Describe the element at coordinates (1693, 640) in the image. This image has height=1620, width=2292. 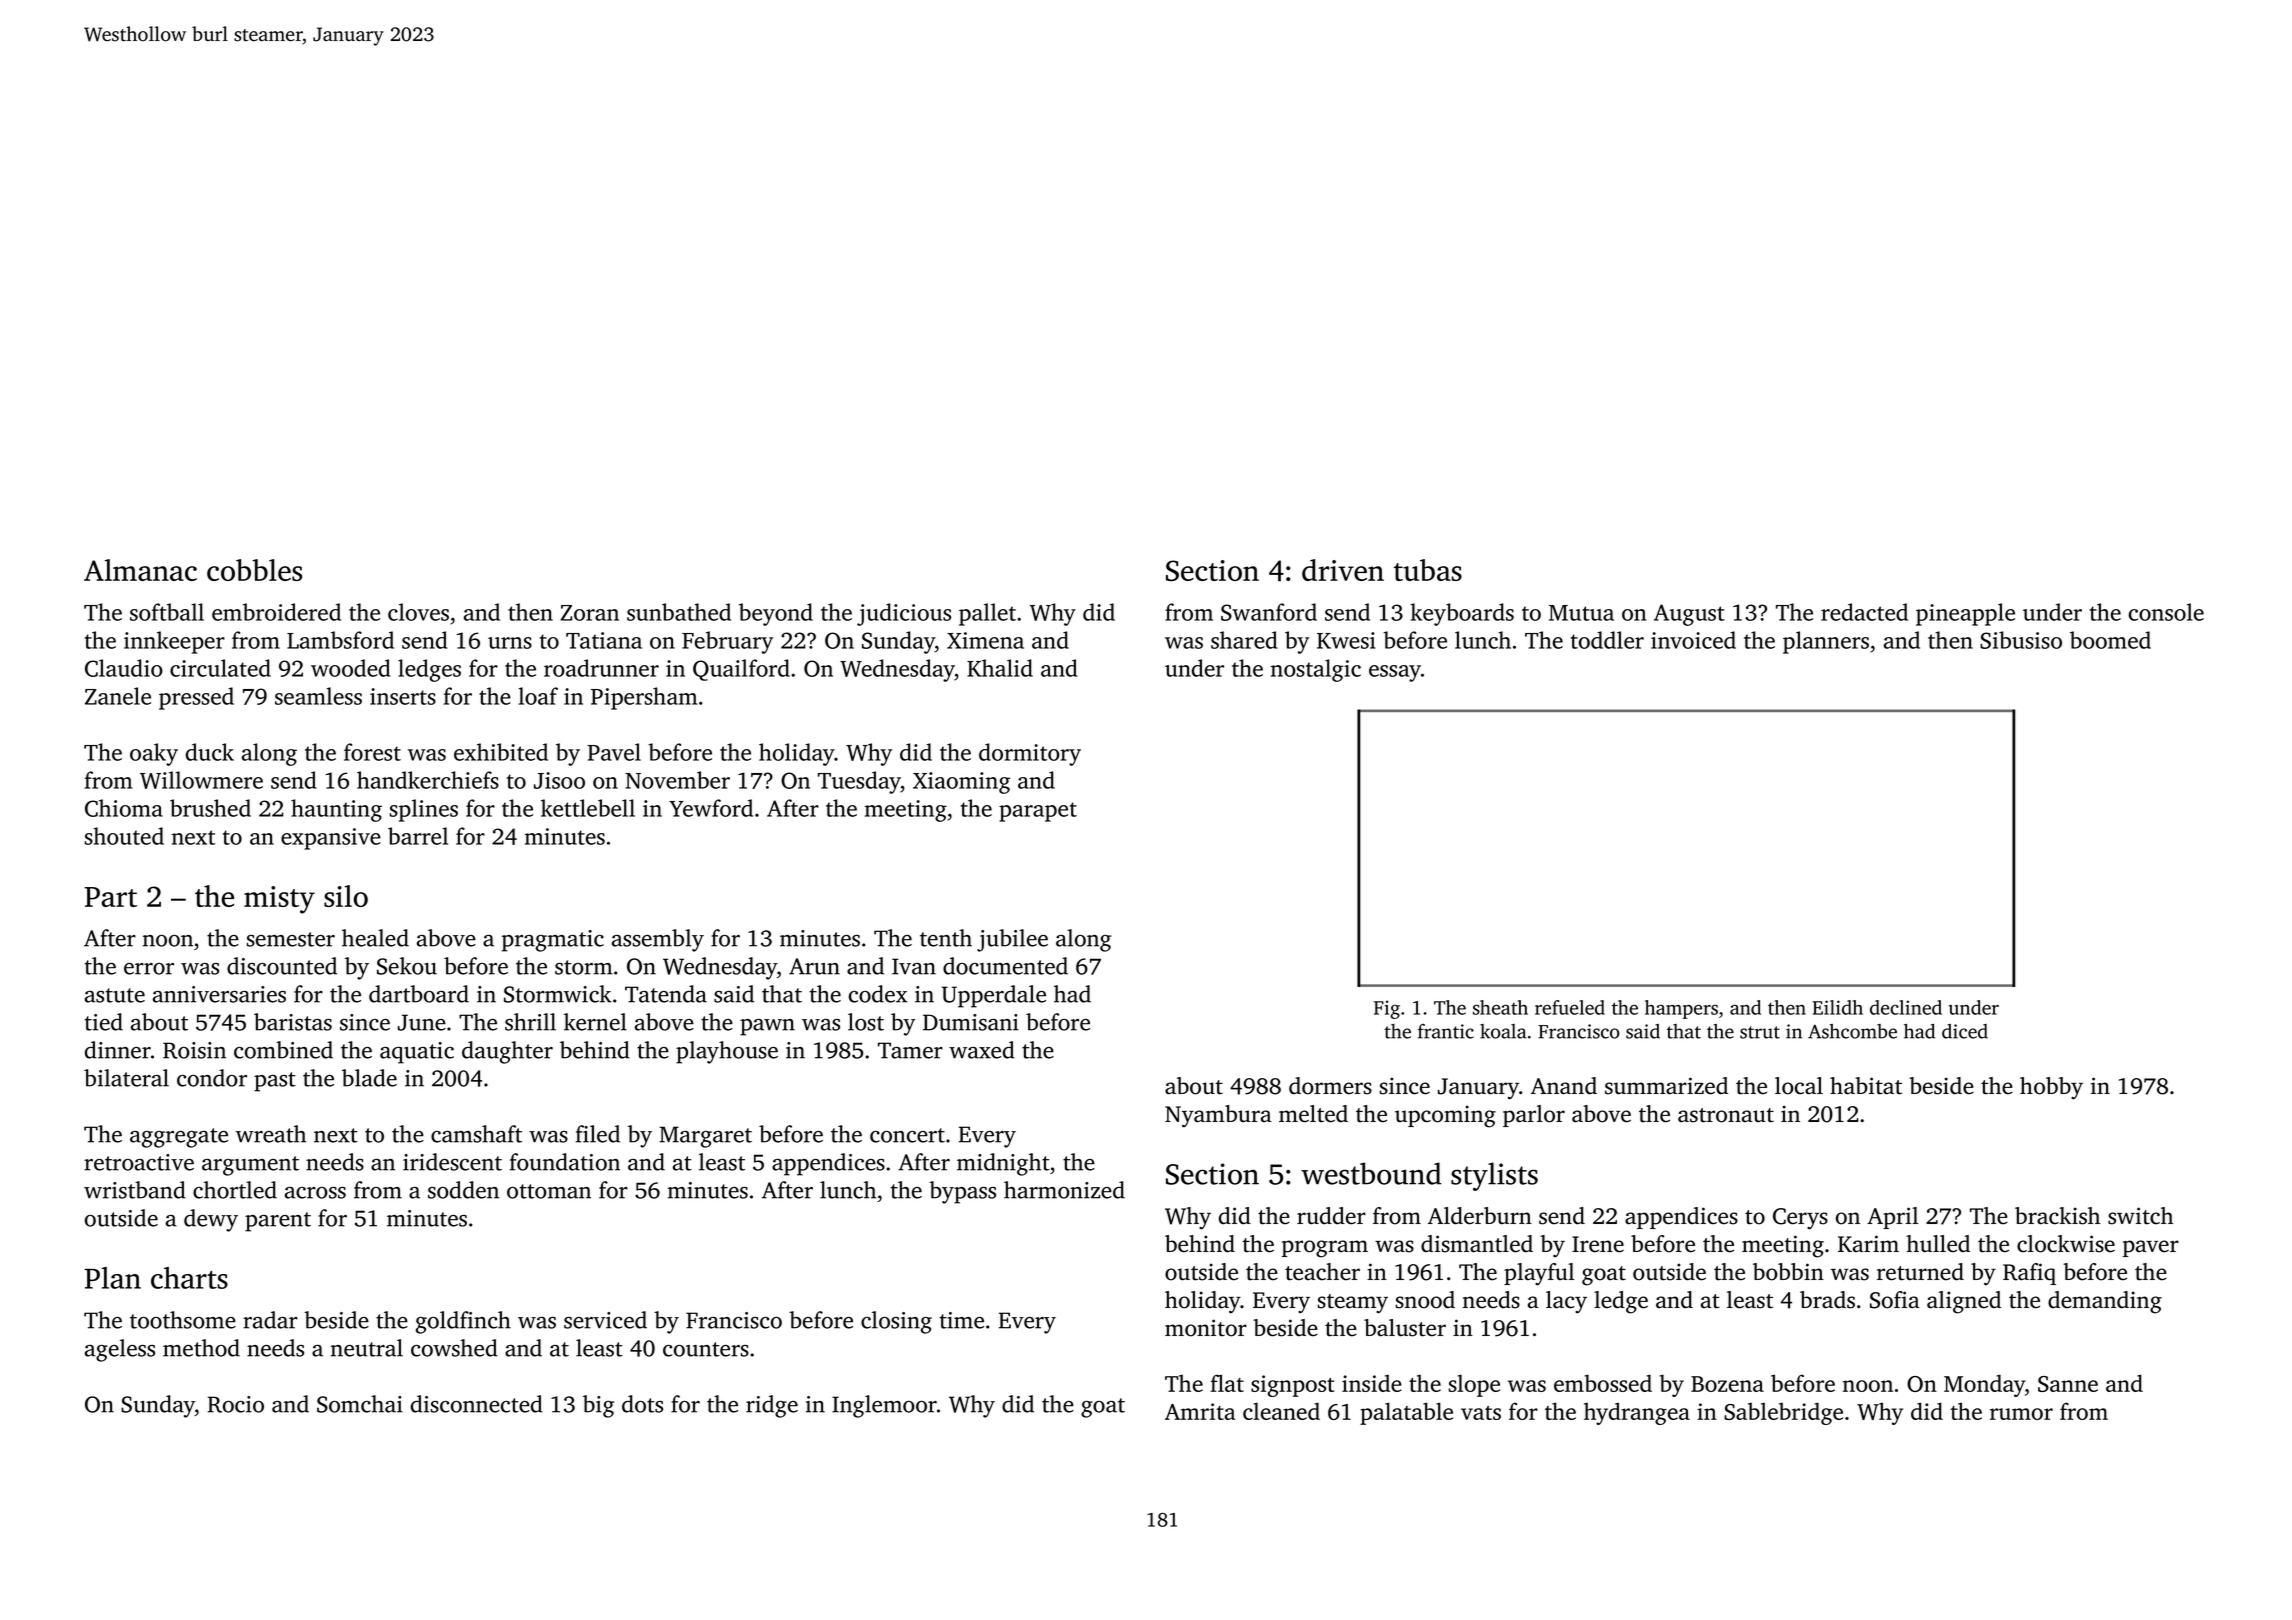
I see `invoiced` at that location.
